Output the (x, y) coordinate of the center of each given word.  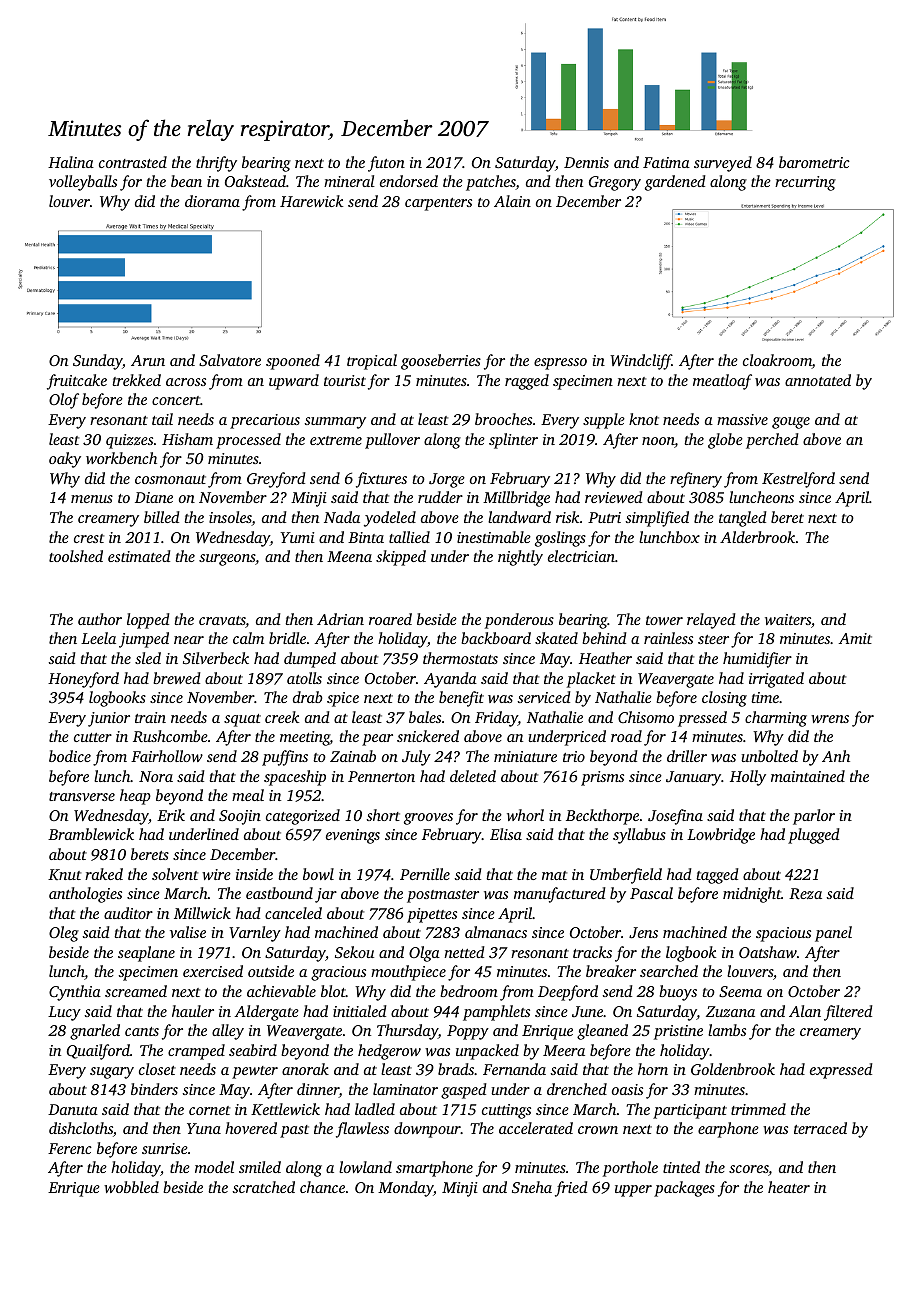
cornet (209, 1110)
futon (386, 164)
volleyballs (83, 183)
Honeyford (83, 680)
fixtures (381, 480)
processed (248, 441)
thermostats (460, 658)
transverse (82, 796)
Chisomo (646, 717)
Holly (748, 778)
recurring (805, 183)
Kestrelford (798, 480)
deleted (473, 776)
